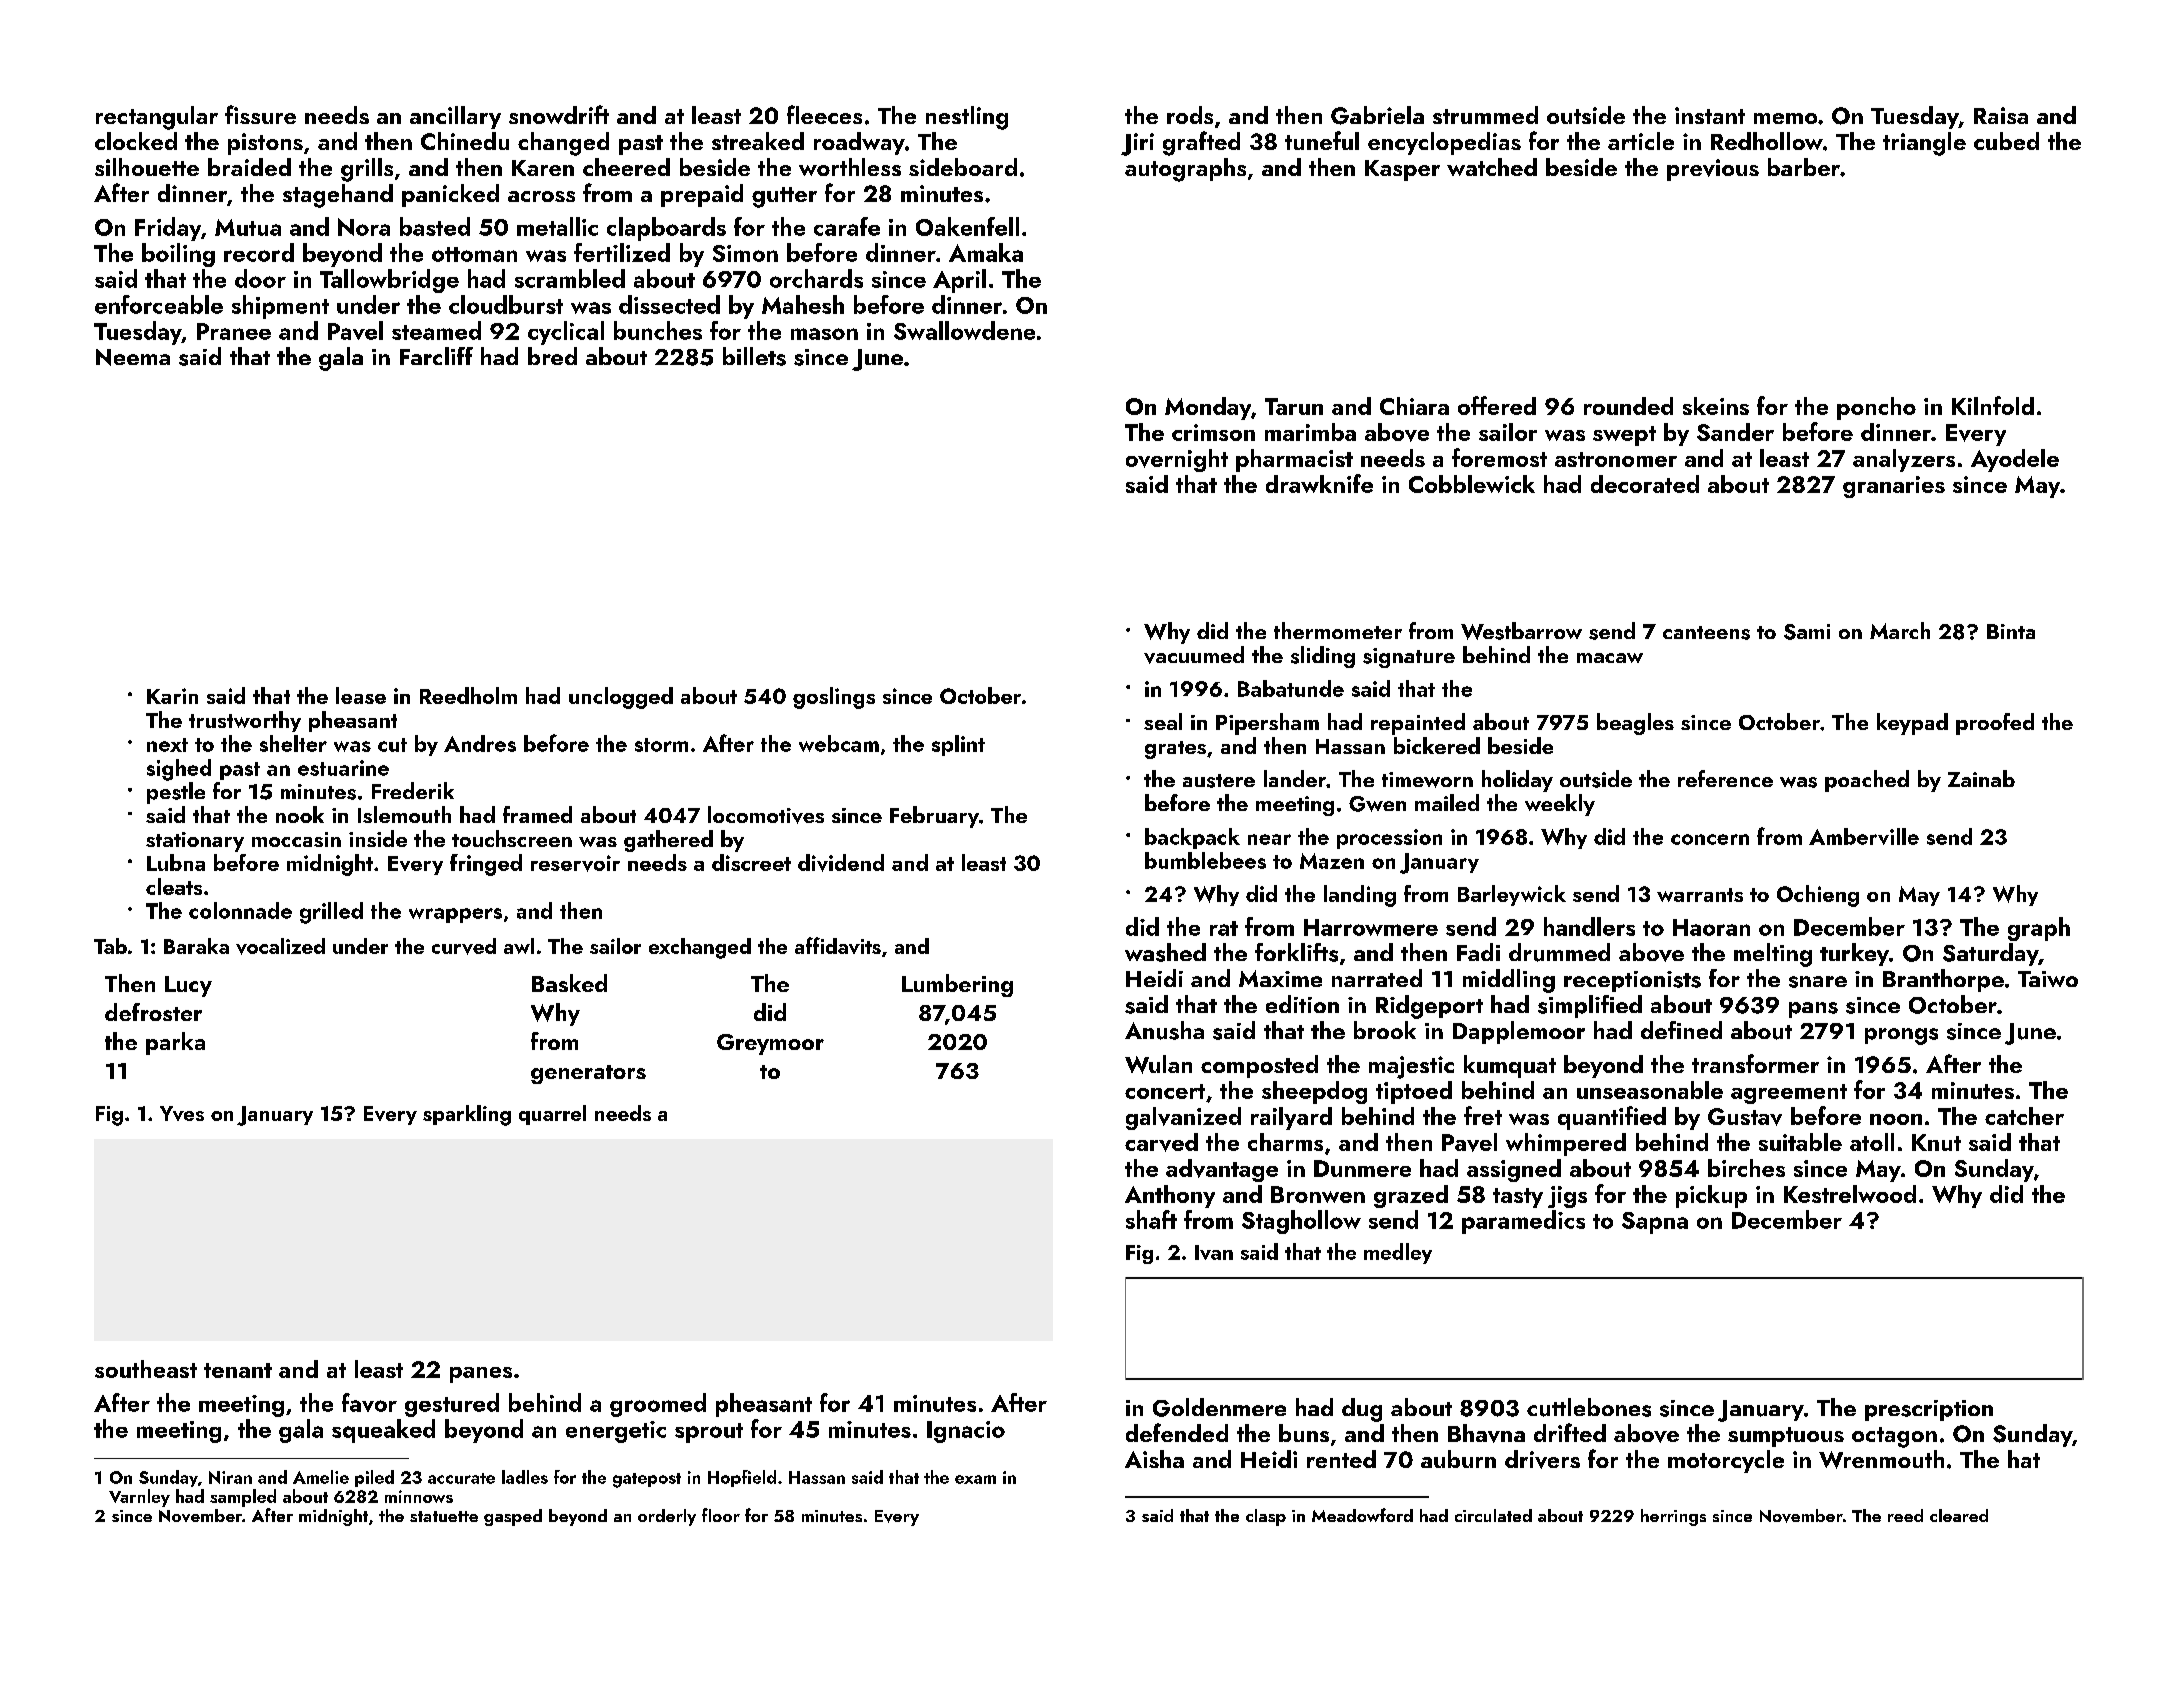 This page has width=2178, height=1683. What do you see at coordinates (1993, 405) in the page?
I see `Kilnfold` at bounding box center [1993, 405].
